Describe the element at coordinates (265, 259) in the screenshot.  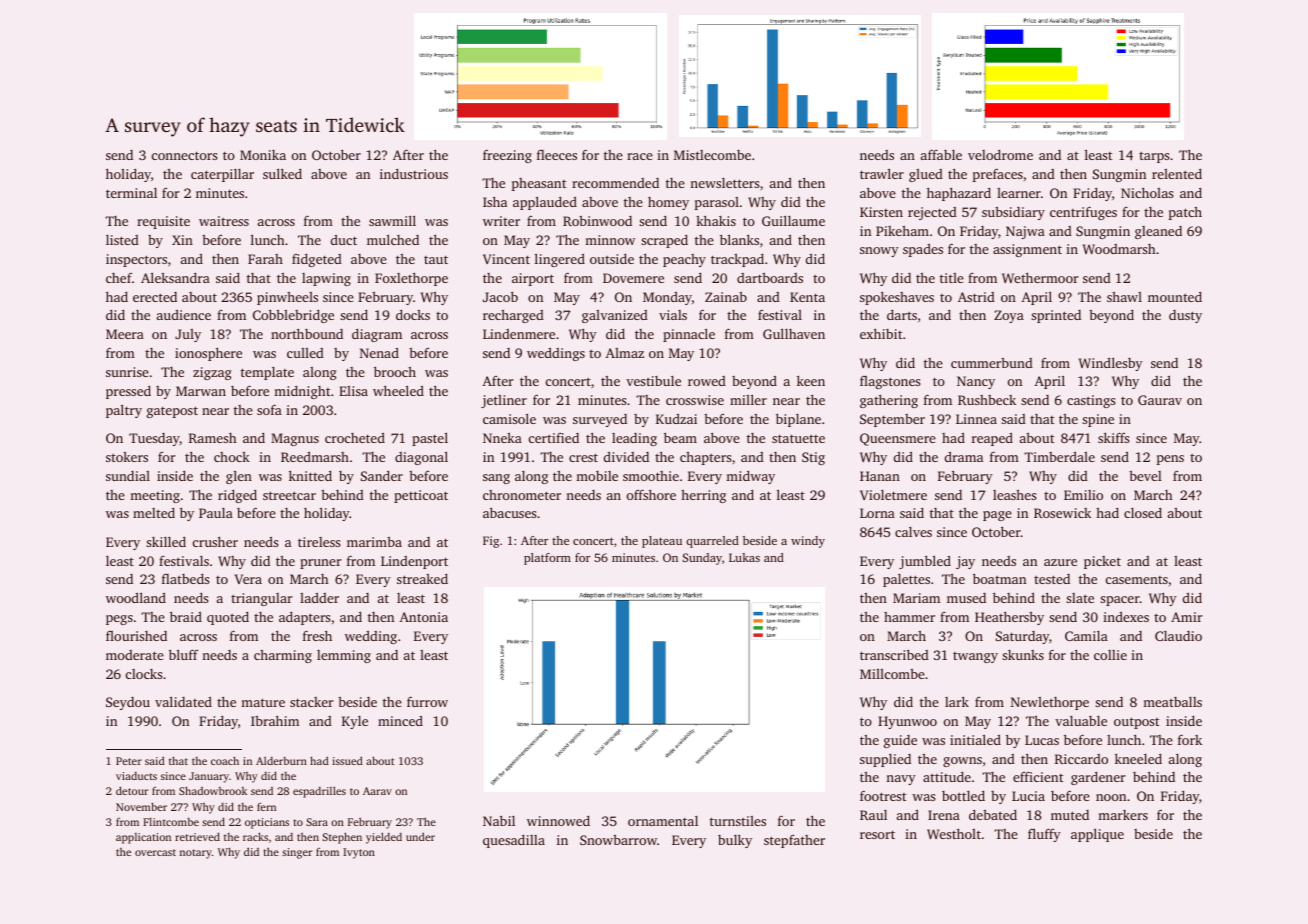
I see `Farah` at that location.
